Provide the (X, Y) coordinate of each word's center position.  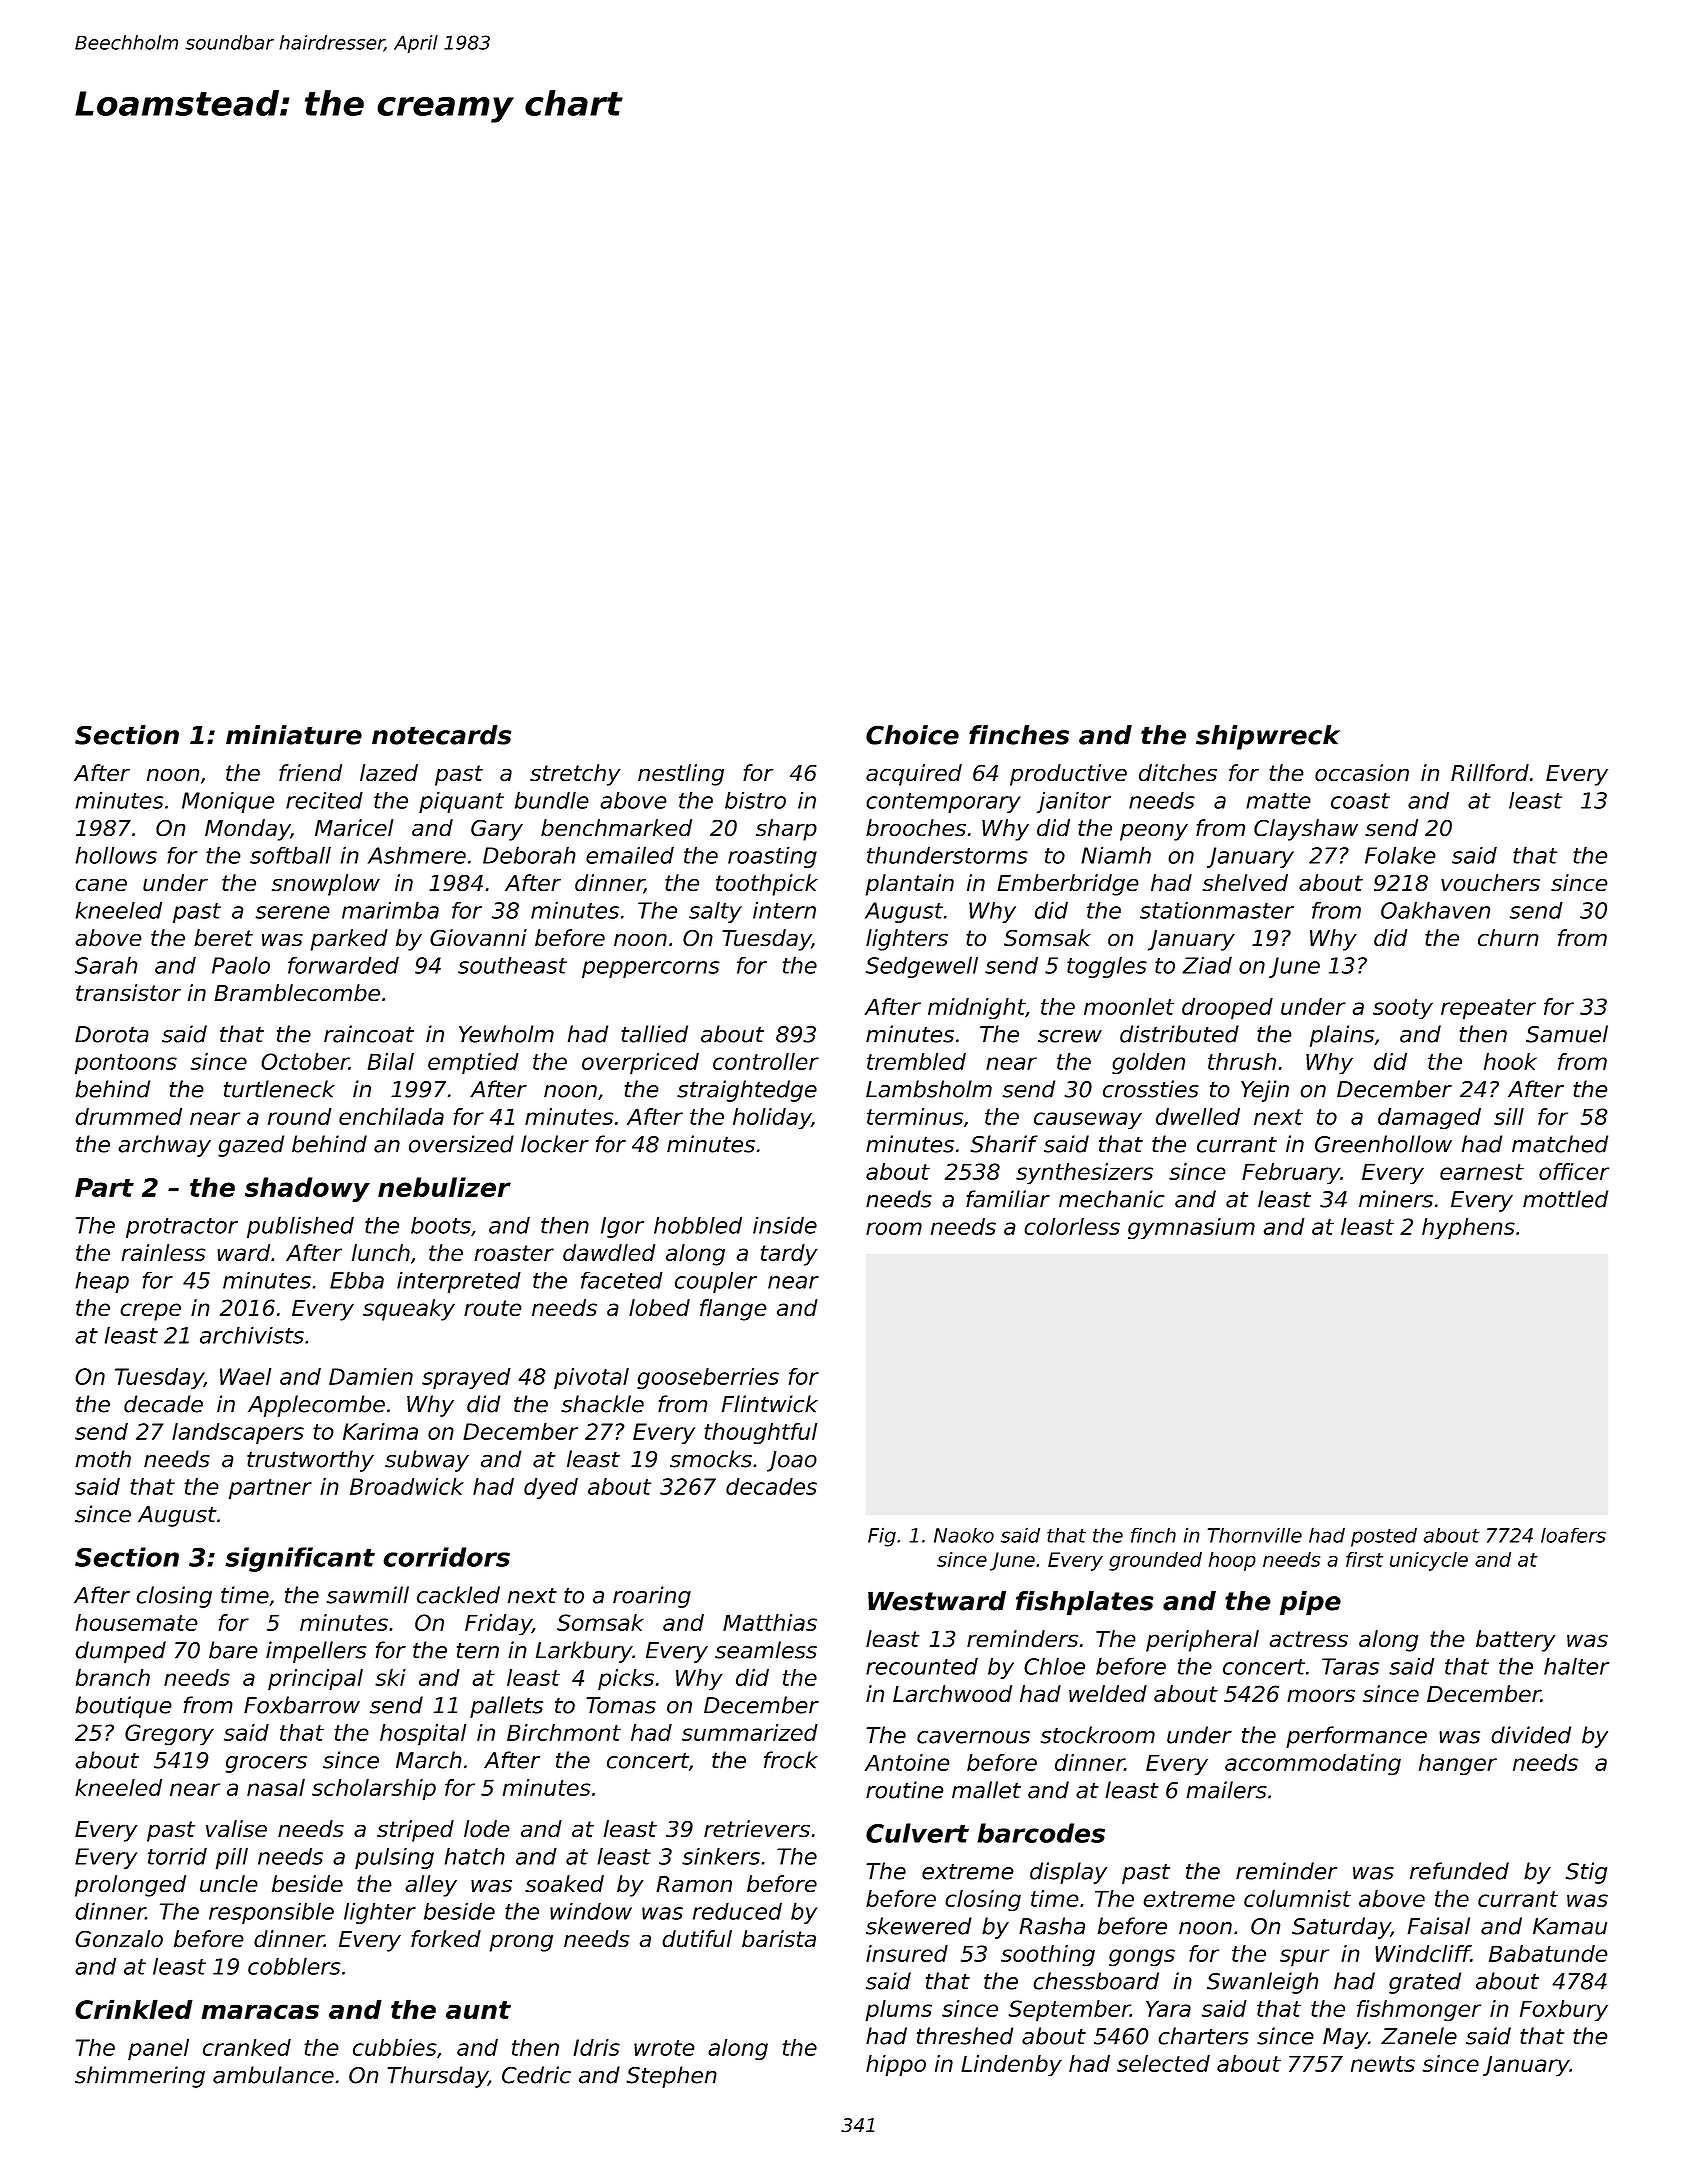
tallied (654, 1034)
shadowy (307, 1189)
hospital (423, 1735)
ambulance (273, 2075)
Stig (1586, 1873)
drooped (1227, 1009)
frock (791, 1760)
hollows (116, 855)
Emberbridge (1068, 885)
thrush (1242, 1061)
